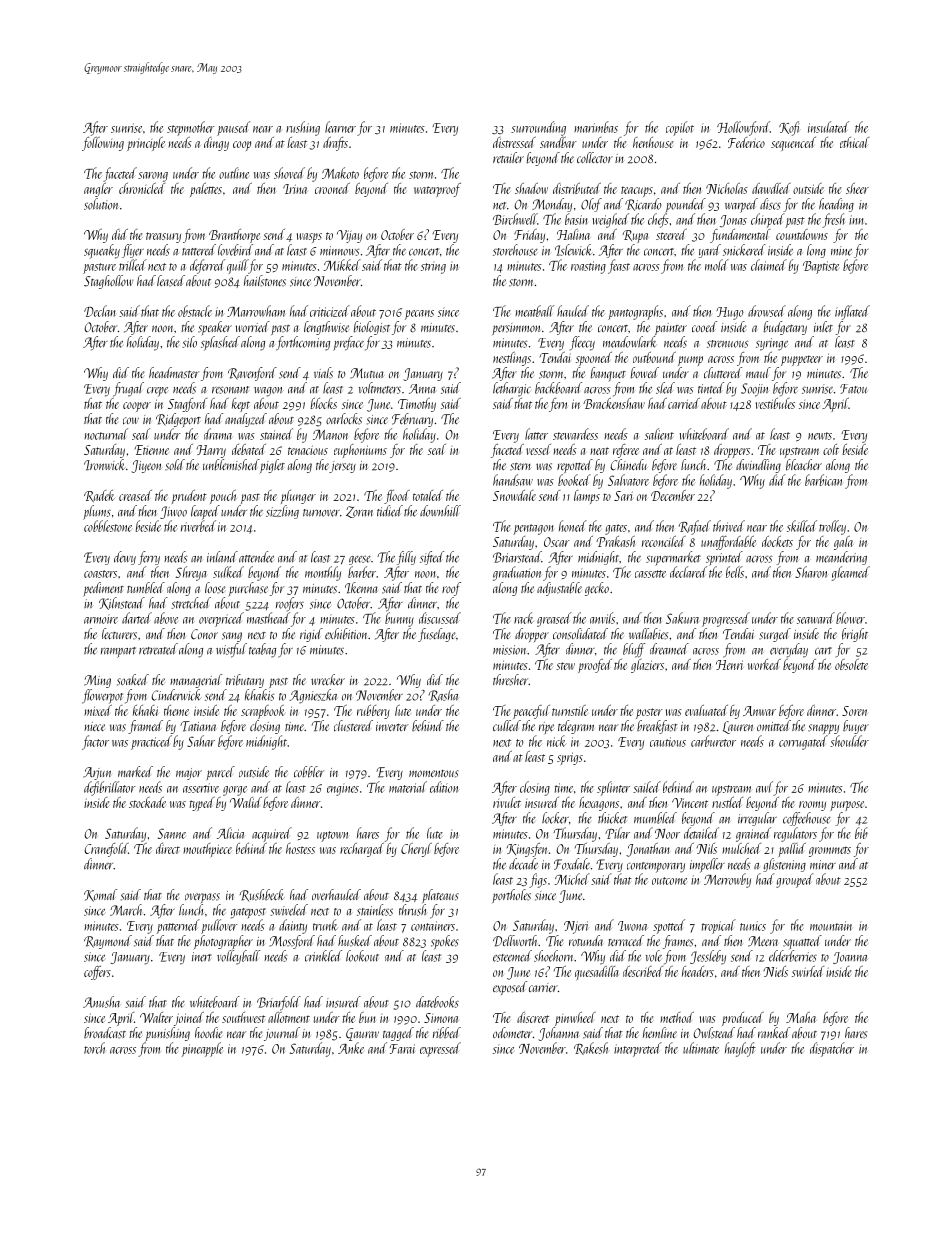  What do you see at coordinates (688, 572) in the screenshot?
I see `declared` at bounding box center [688, 572].
